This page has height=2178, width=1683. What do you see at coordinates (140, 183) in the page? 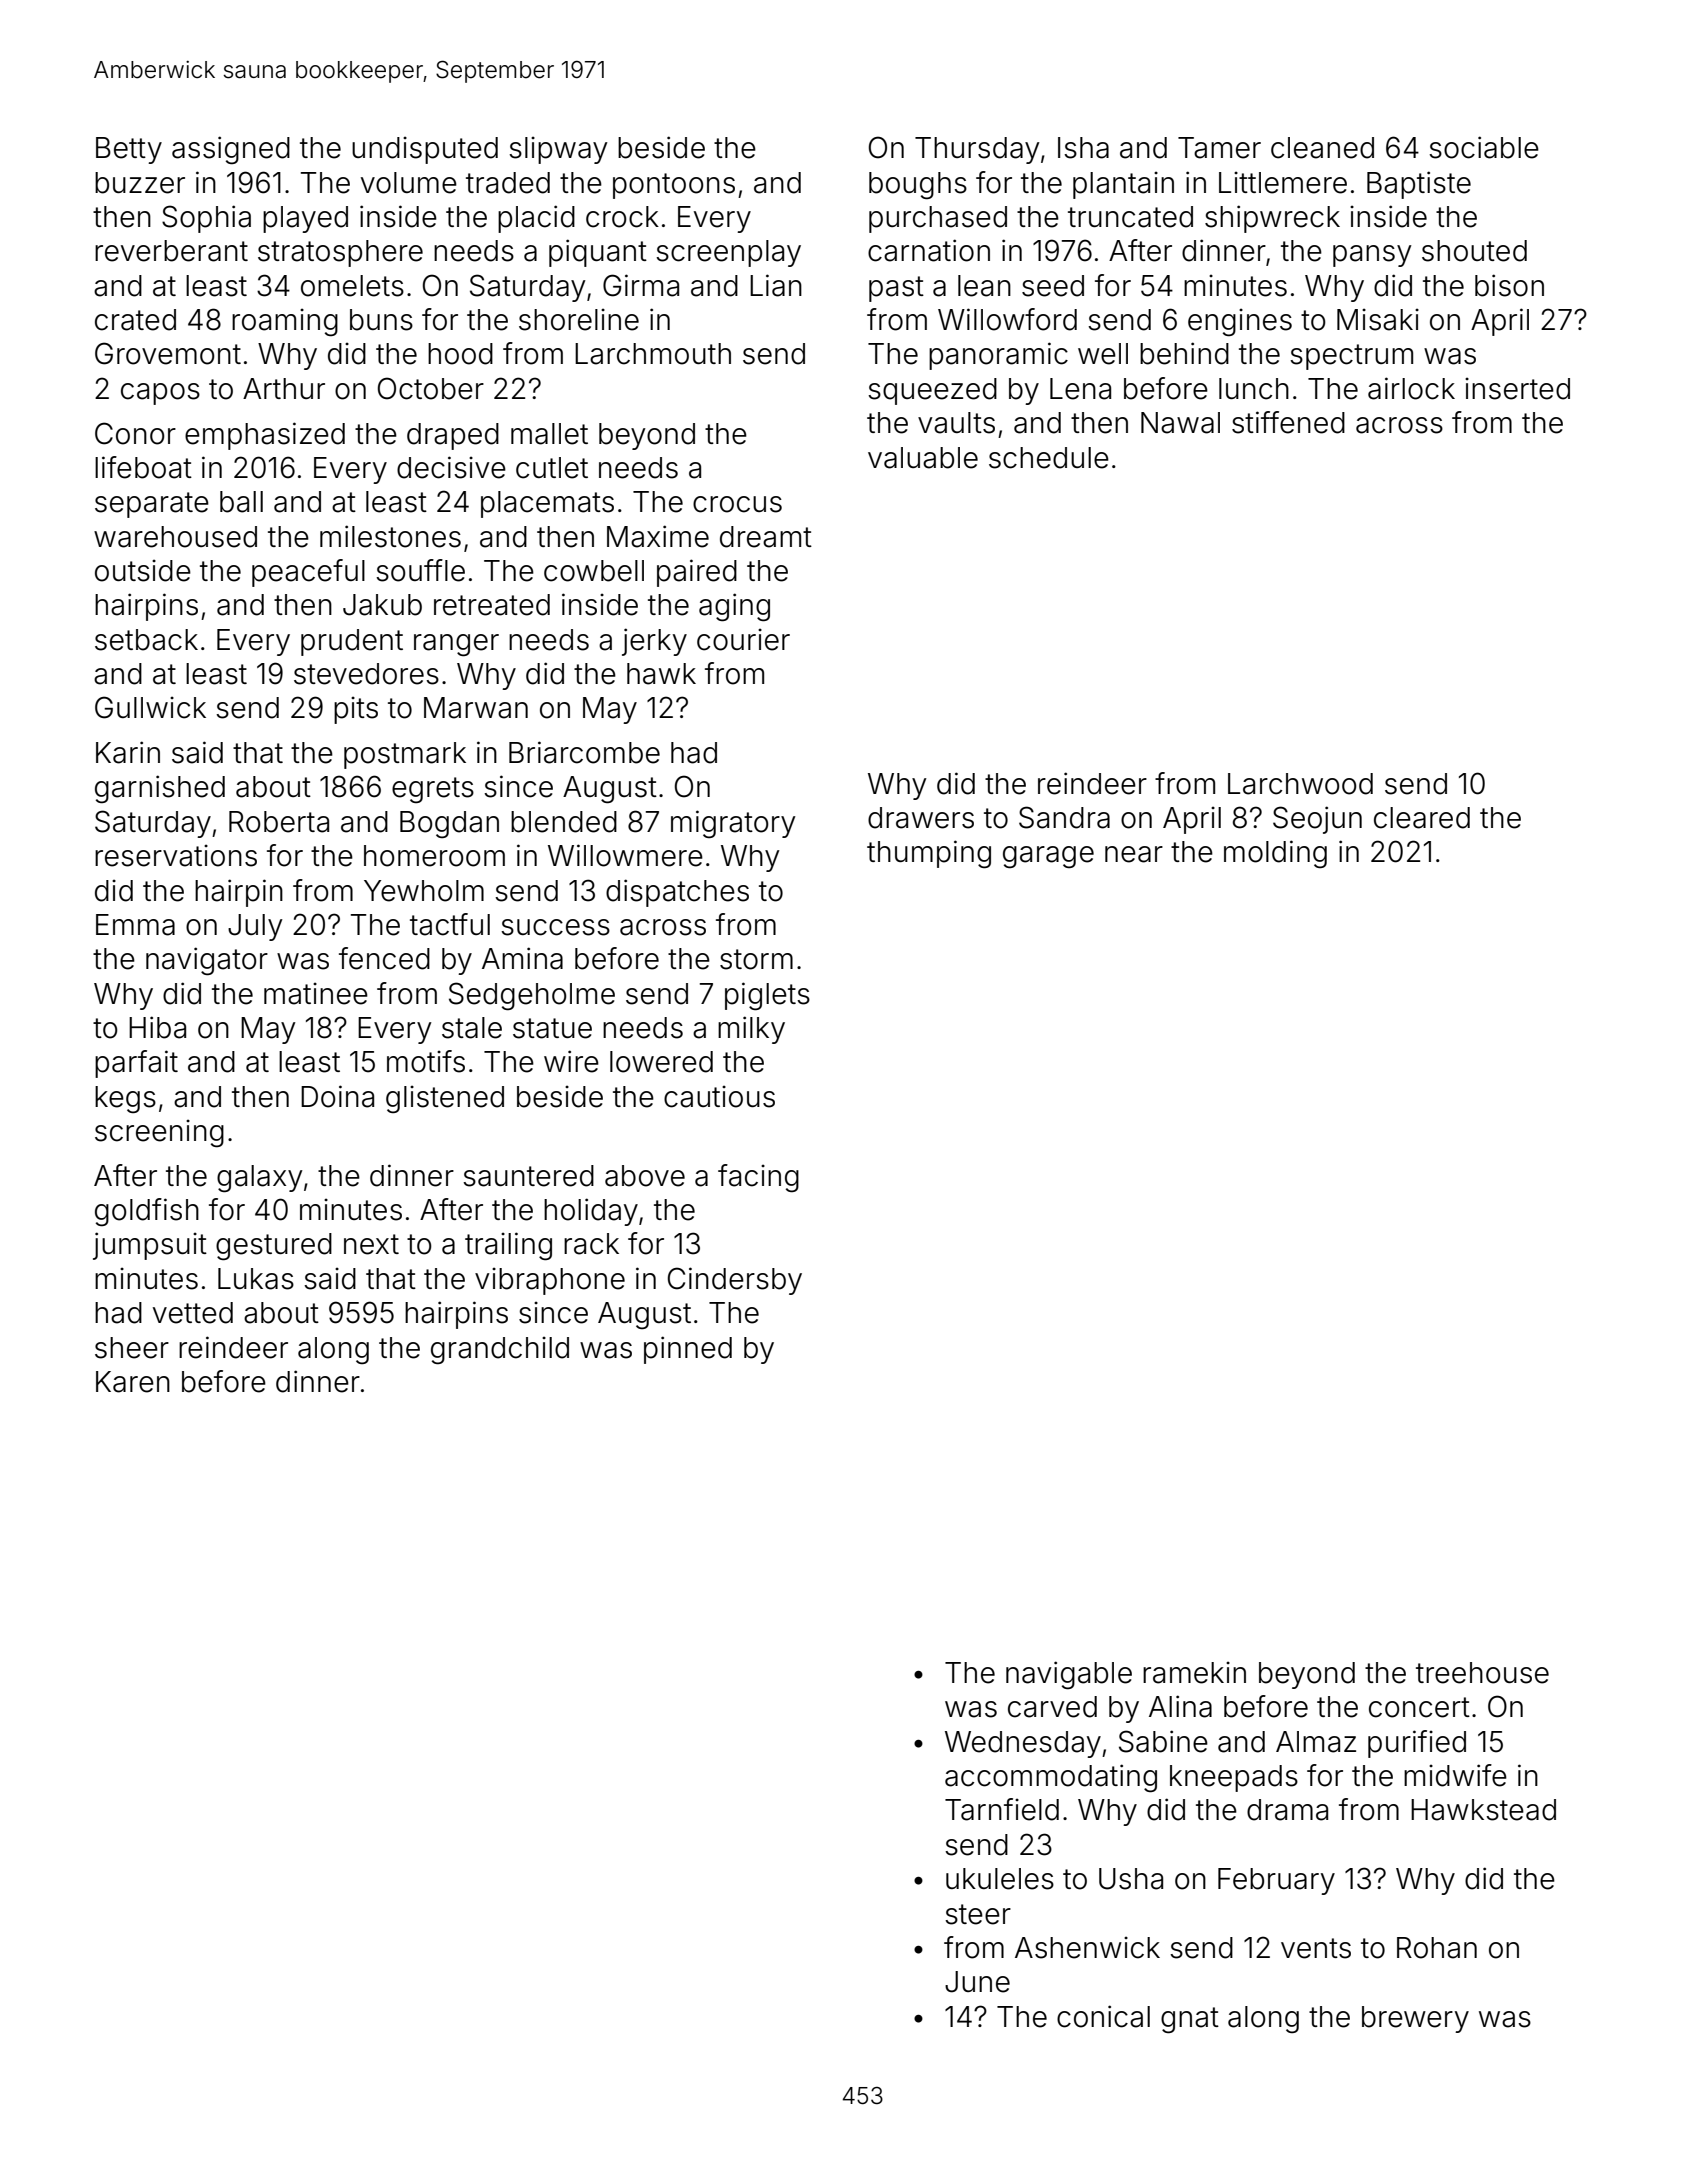
I see `buzzer` at bounding box center [140, 183].
